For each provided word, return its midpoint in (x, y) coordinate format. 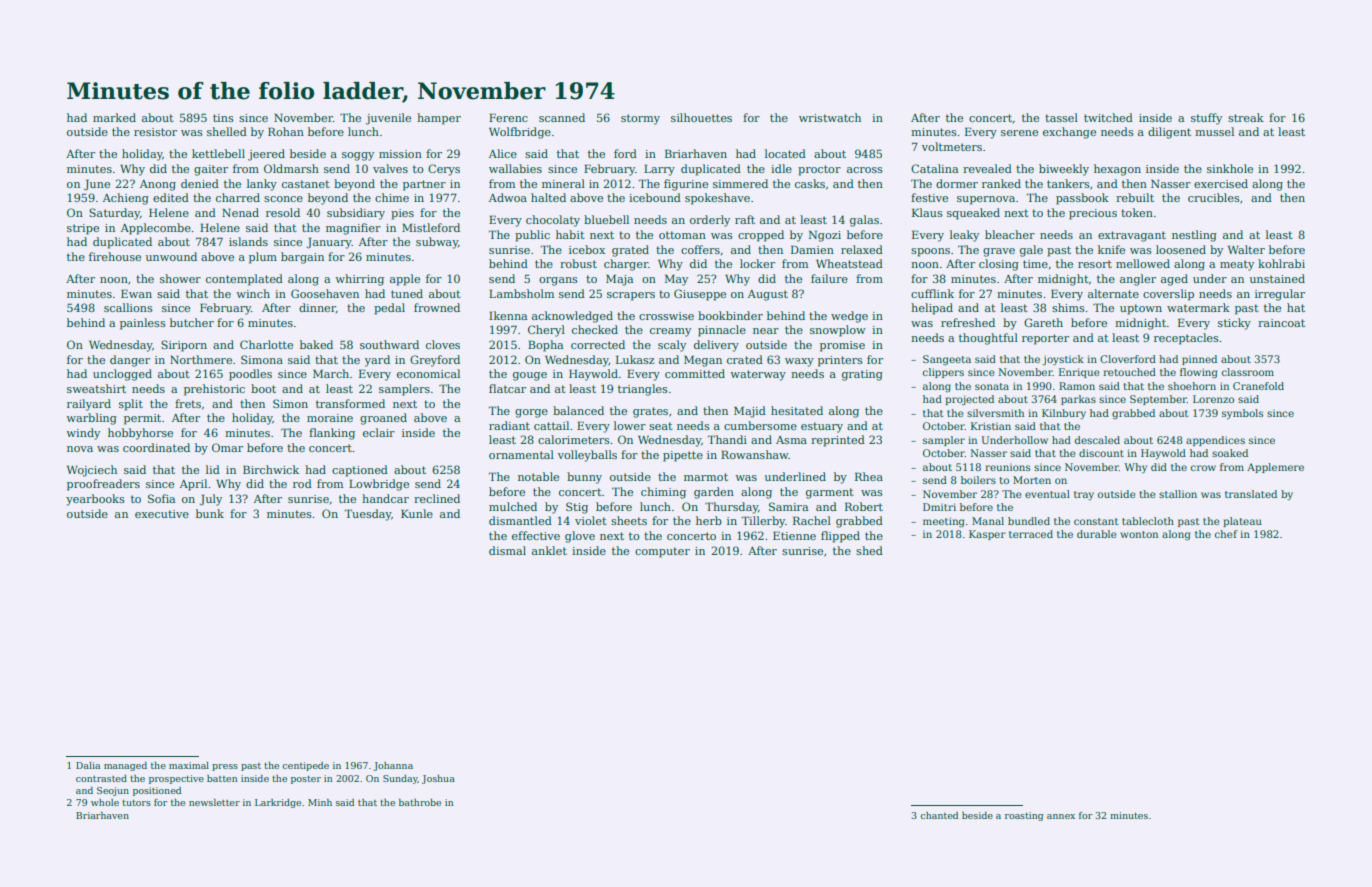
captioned (360, 471)
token (1137, 212)
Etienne (794, 535)
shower (180, 278)
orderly (710, 221)
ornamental (521, 454)
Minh (320, 802)
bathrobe (420, 802)
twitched (1108, 117)
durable (1097, 534)
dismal (507, 550)
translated (1251, 494)
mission (400, 154)
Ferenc (508, 117)
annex (1061, 816)
